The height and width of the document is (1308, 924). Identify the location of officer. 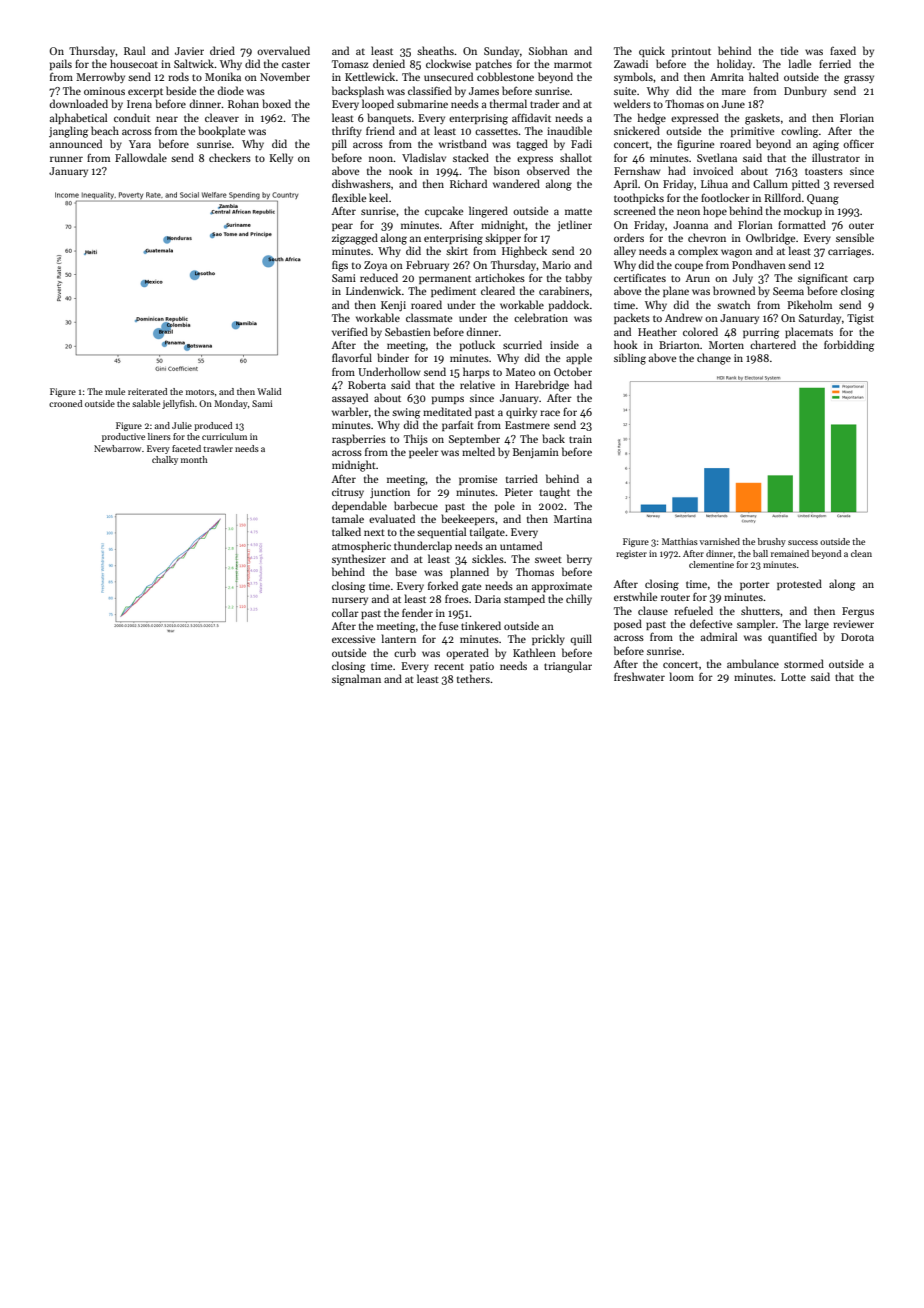
(858, 143).
